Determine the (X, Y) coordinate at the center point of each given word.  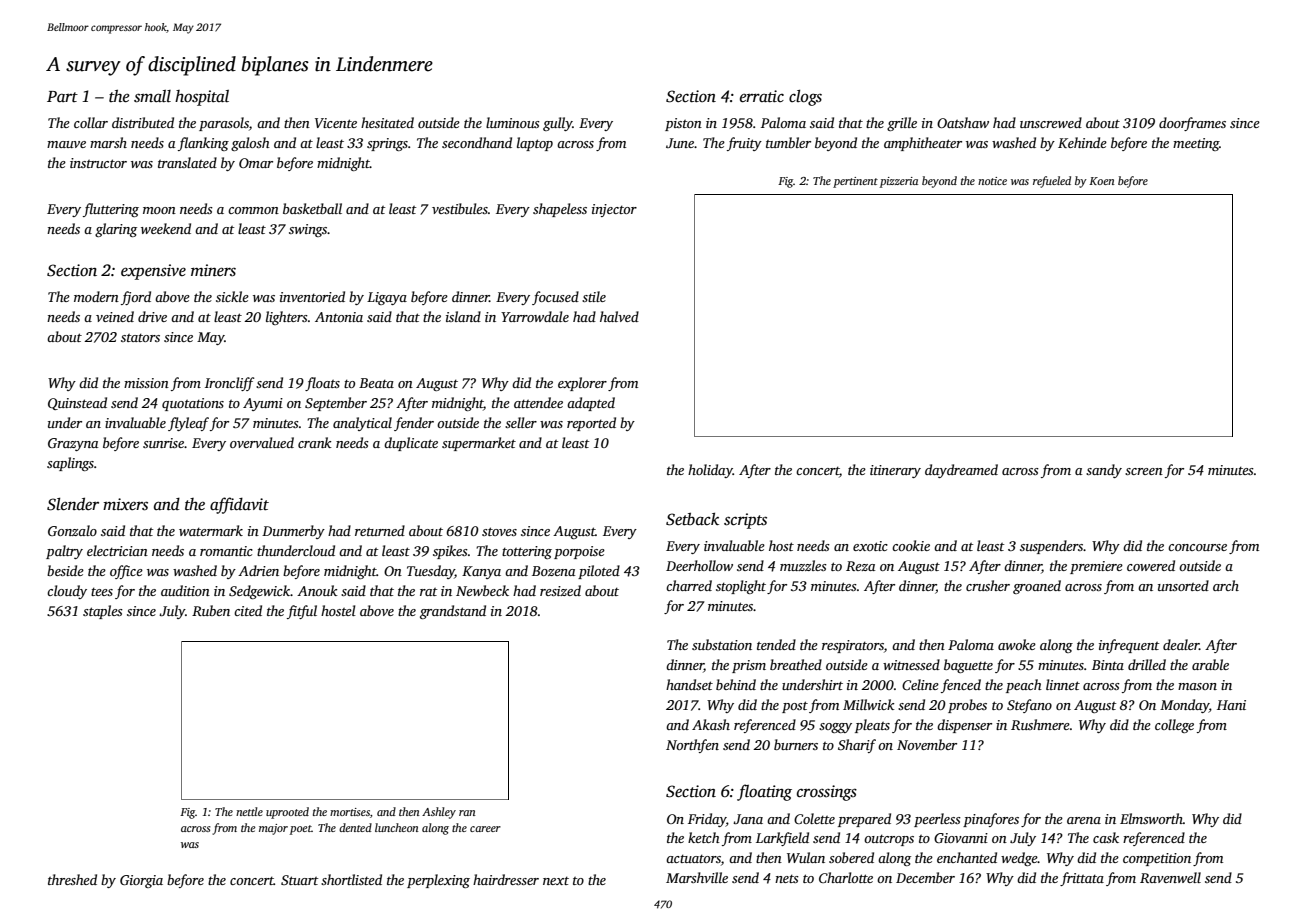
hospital (202, 98)
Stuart (300, 880)
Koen (1102, 181)
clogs (805, 98)
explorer (582, 384)
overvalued (262, 442)
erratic (762, 96)
